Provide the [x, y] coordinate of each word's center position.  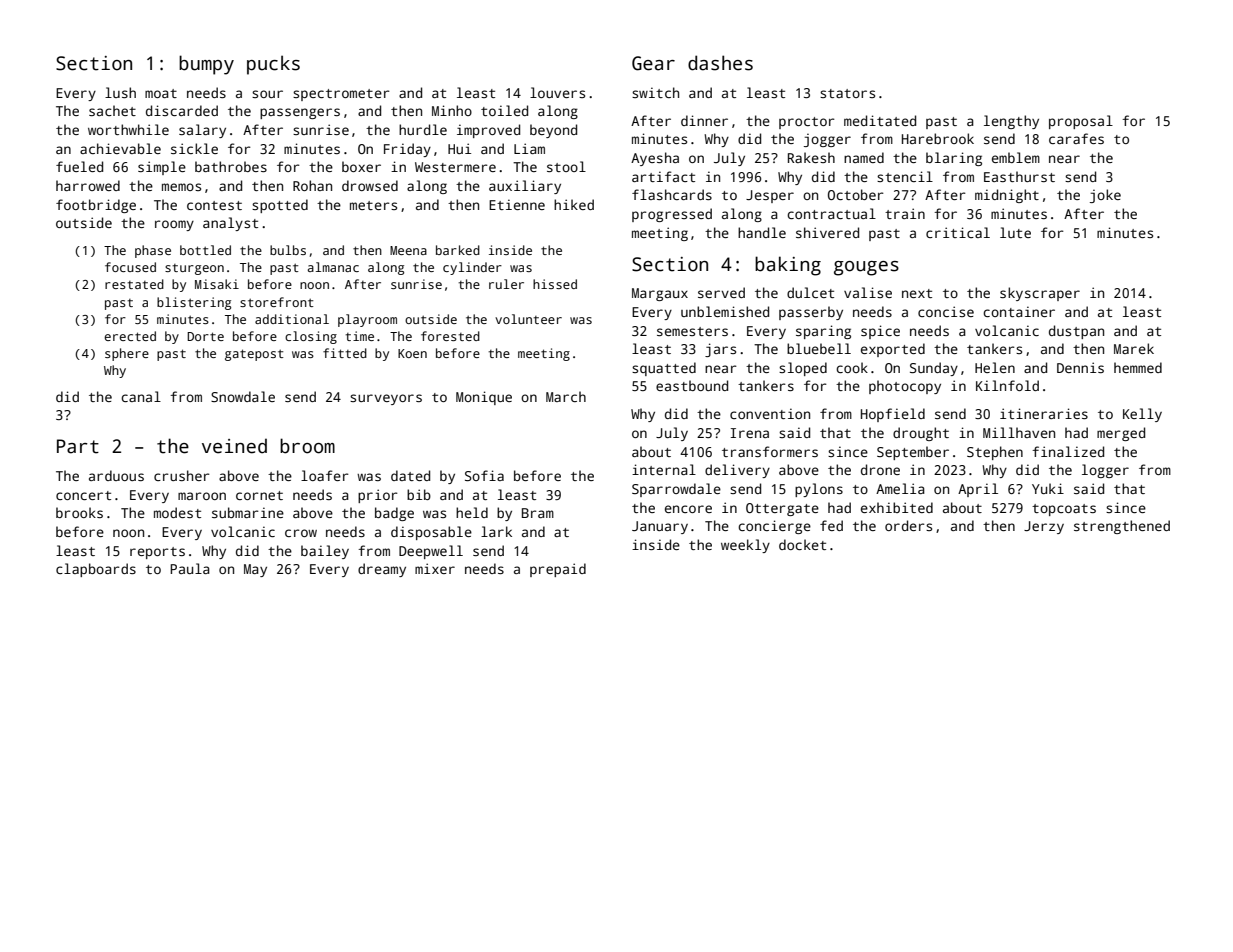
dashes [720, 63]
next [917, 293]
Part [78, 446]
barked [458, 250]
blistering [194, 303]
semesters [692, 331]
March [566, 396]
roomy [174, 225]
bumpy [206, 65]
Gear [653, 63]
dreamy [382, 570]
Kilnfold [1007, 385]
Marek [1134, 348]
